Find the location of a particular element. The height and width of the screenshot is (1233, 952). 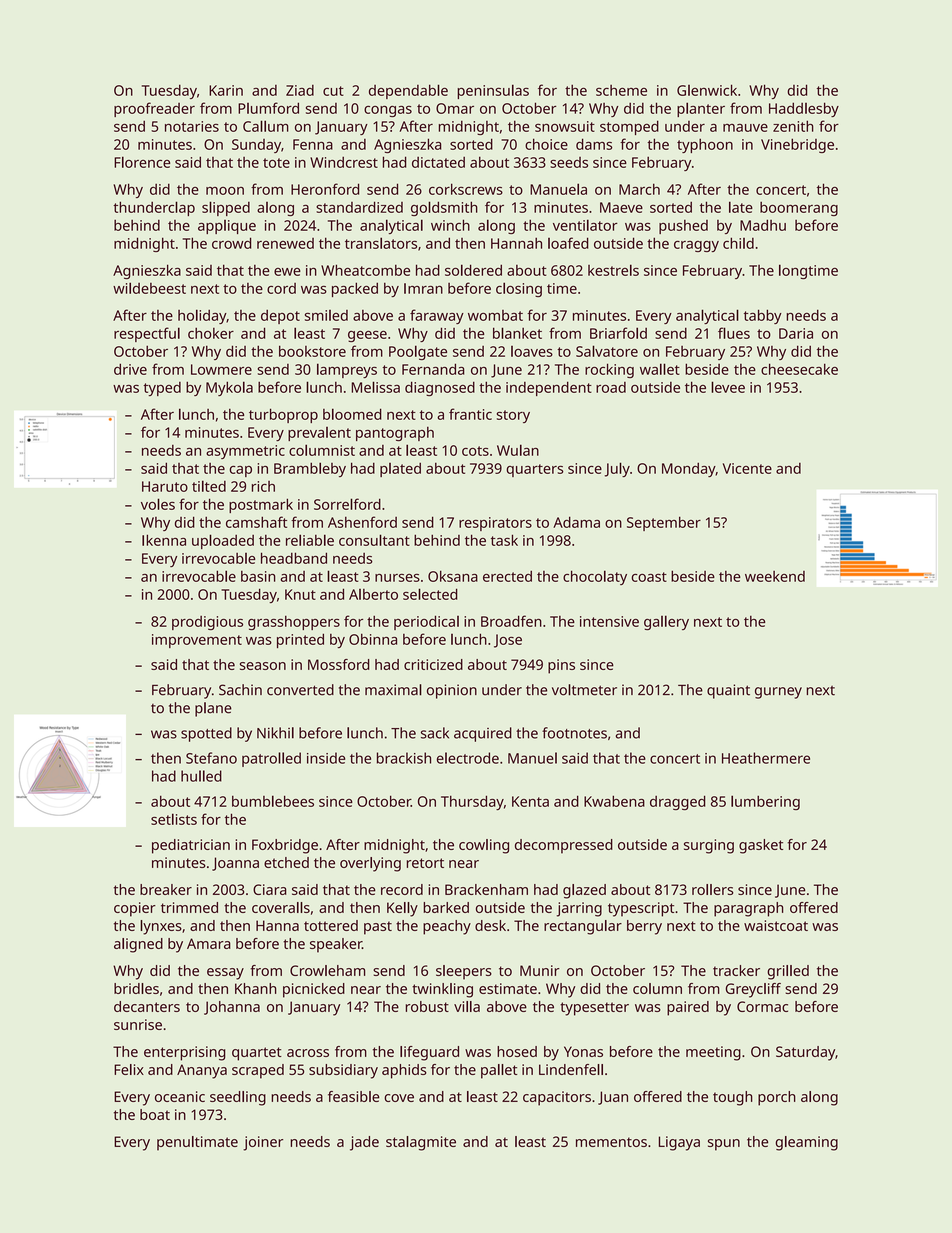

mementos is located at coordinates (611, 1142).
